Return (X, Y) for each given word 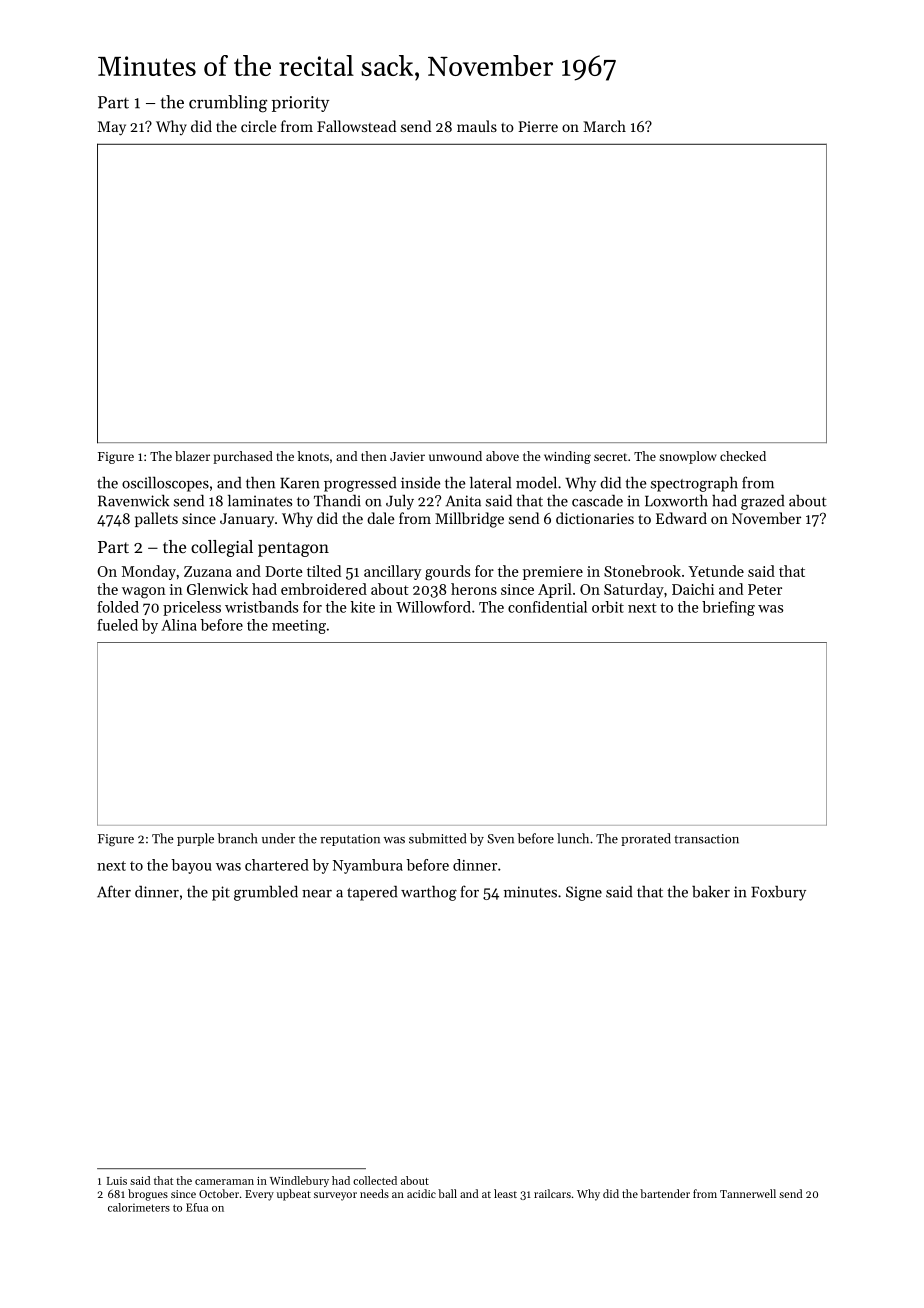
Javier (407, 456)
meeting (299, 627)
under (278, 838)
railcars (552, 1193)
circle (259, 126)
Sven (500, 839)
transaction (706, 839)
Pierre (538, 126)
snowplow (688, 457)
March (604, 126)
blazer (192, 456)
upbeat (294, 1195)
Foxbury (778, 893)
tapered (372, 893)
